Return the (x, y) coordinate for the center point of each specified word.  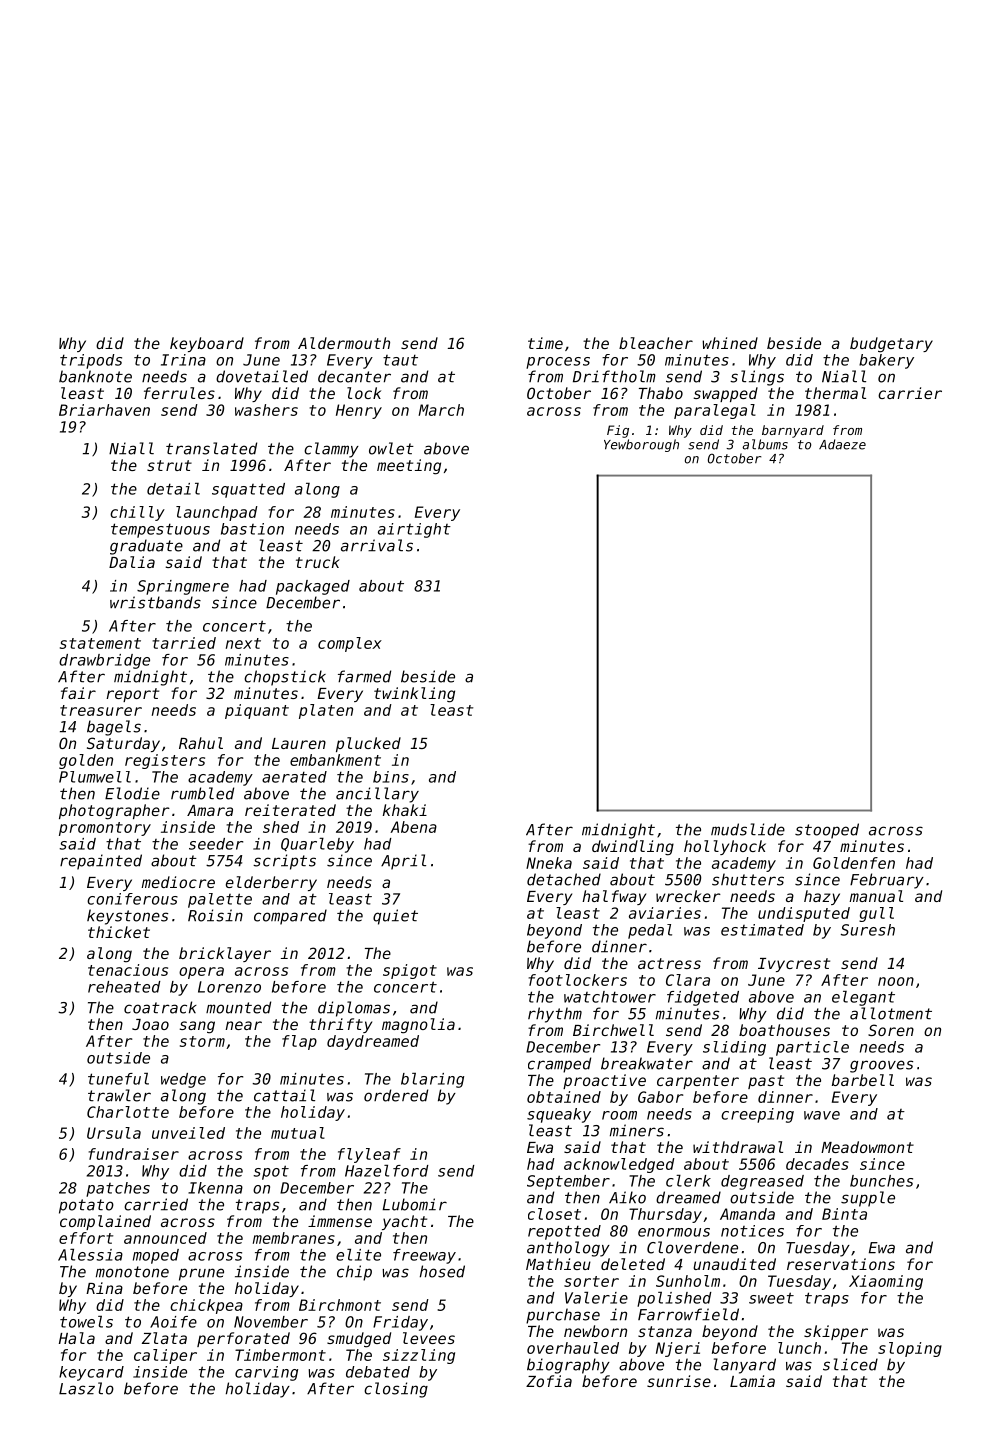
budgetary (891, 345)
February (887, 881)
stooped (827, 831)
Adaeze (842, 444)
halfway (614, 897)
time (545, 343)
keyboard (207, 344)
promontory (105, 829)
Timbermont (280, 1355)
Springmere (183, 587)
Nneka (549, 863)
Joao (150, 1024)
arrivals (377, 545)
